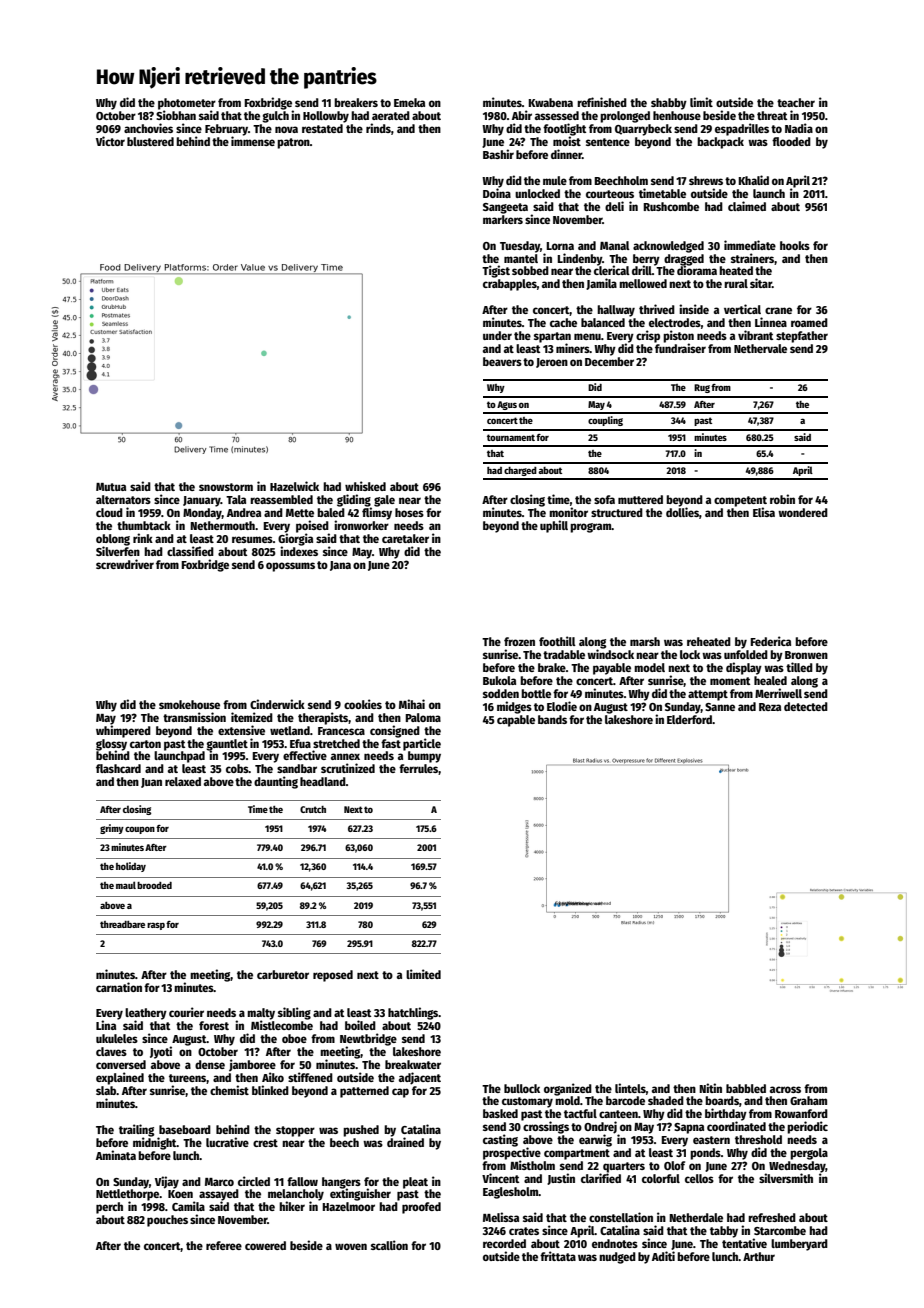 This image has width=924, height=1308. Describe the element at coordinates (554, 526) in the image. I see `uphill` at that location.
